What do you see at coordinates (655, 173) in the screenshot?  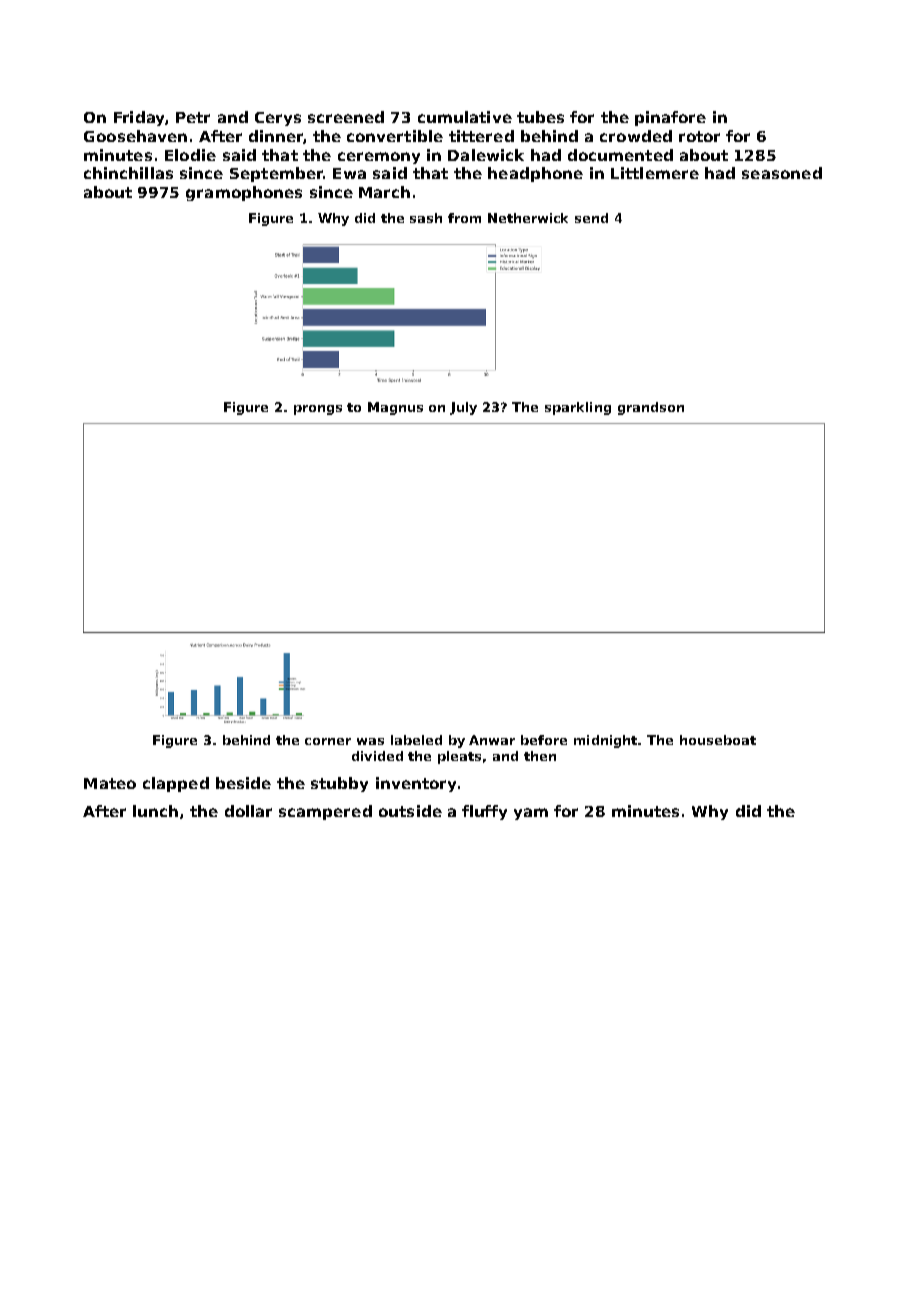 I see `Littlemere` at bounding box center [655, 173].
